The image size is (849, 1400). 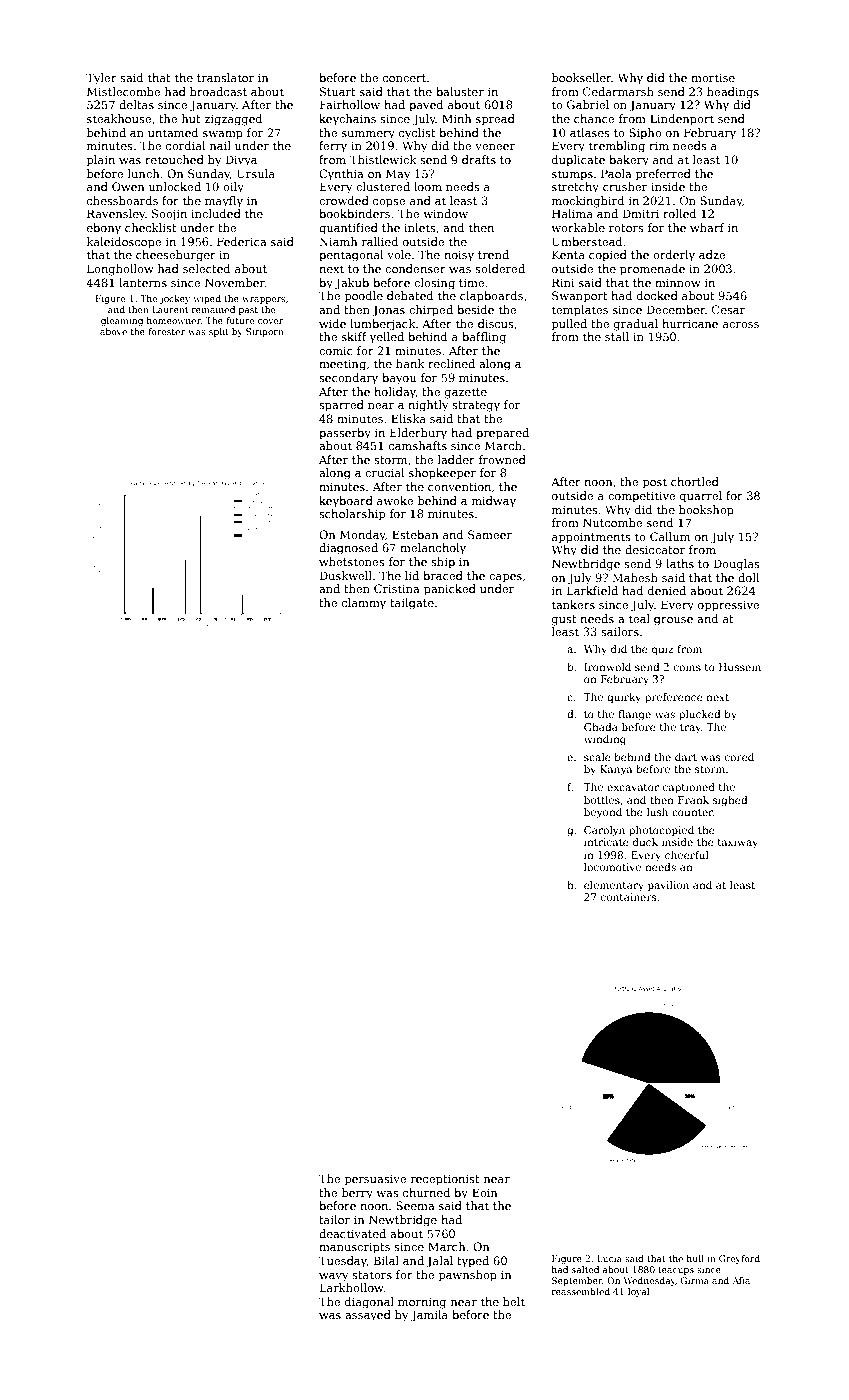 I want to click on window, so click(x=445, y=213).
